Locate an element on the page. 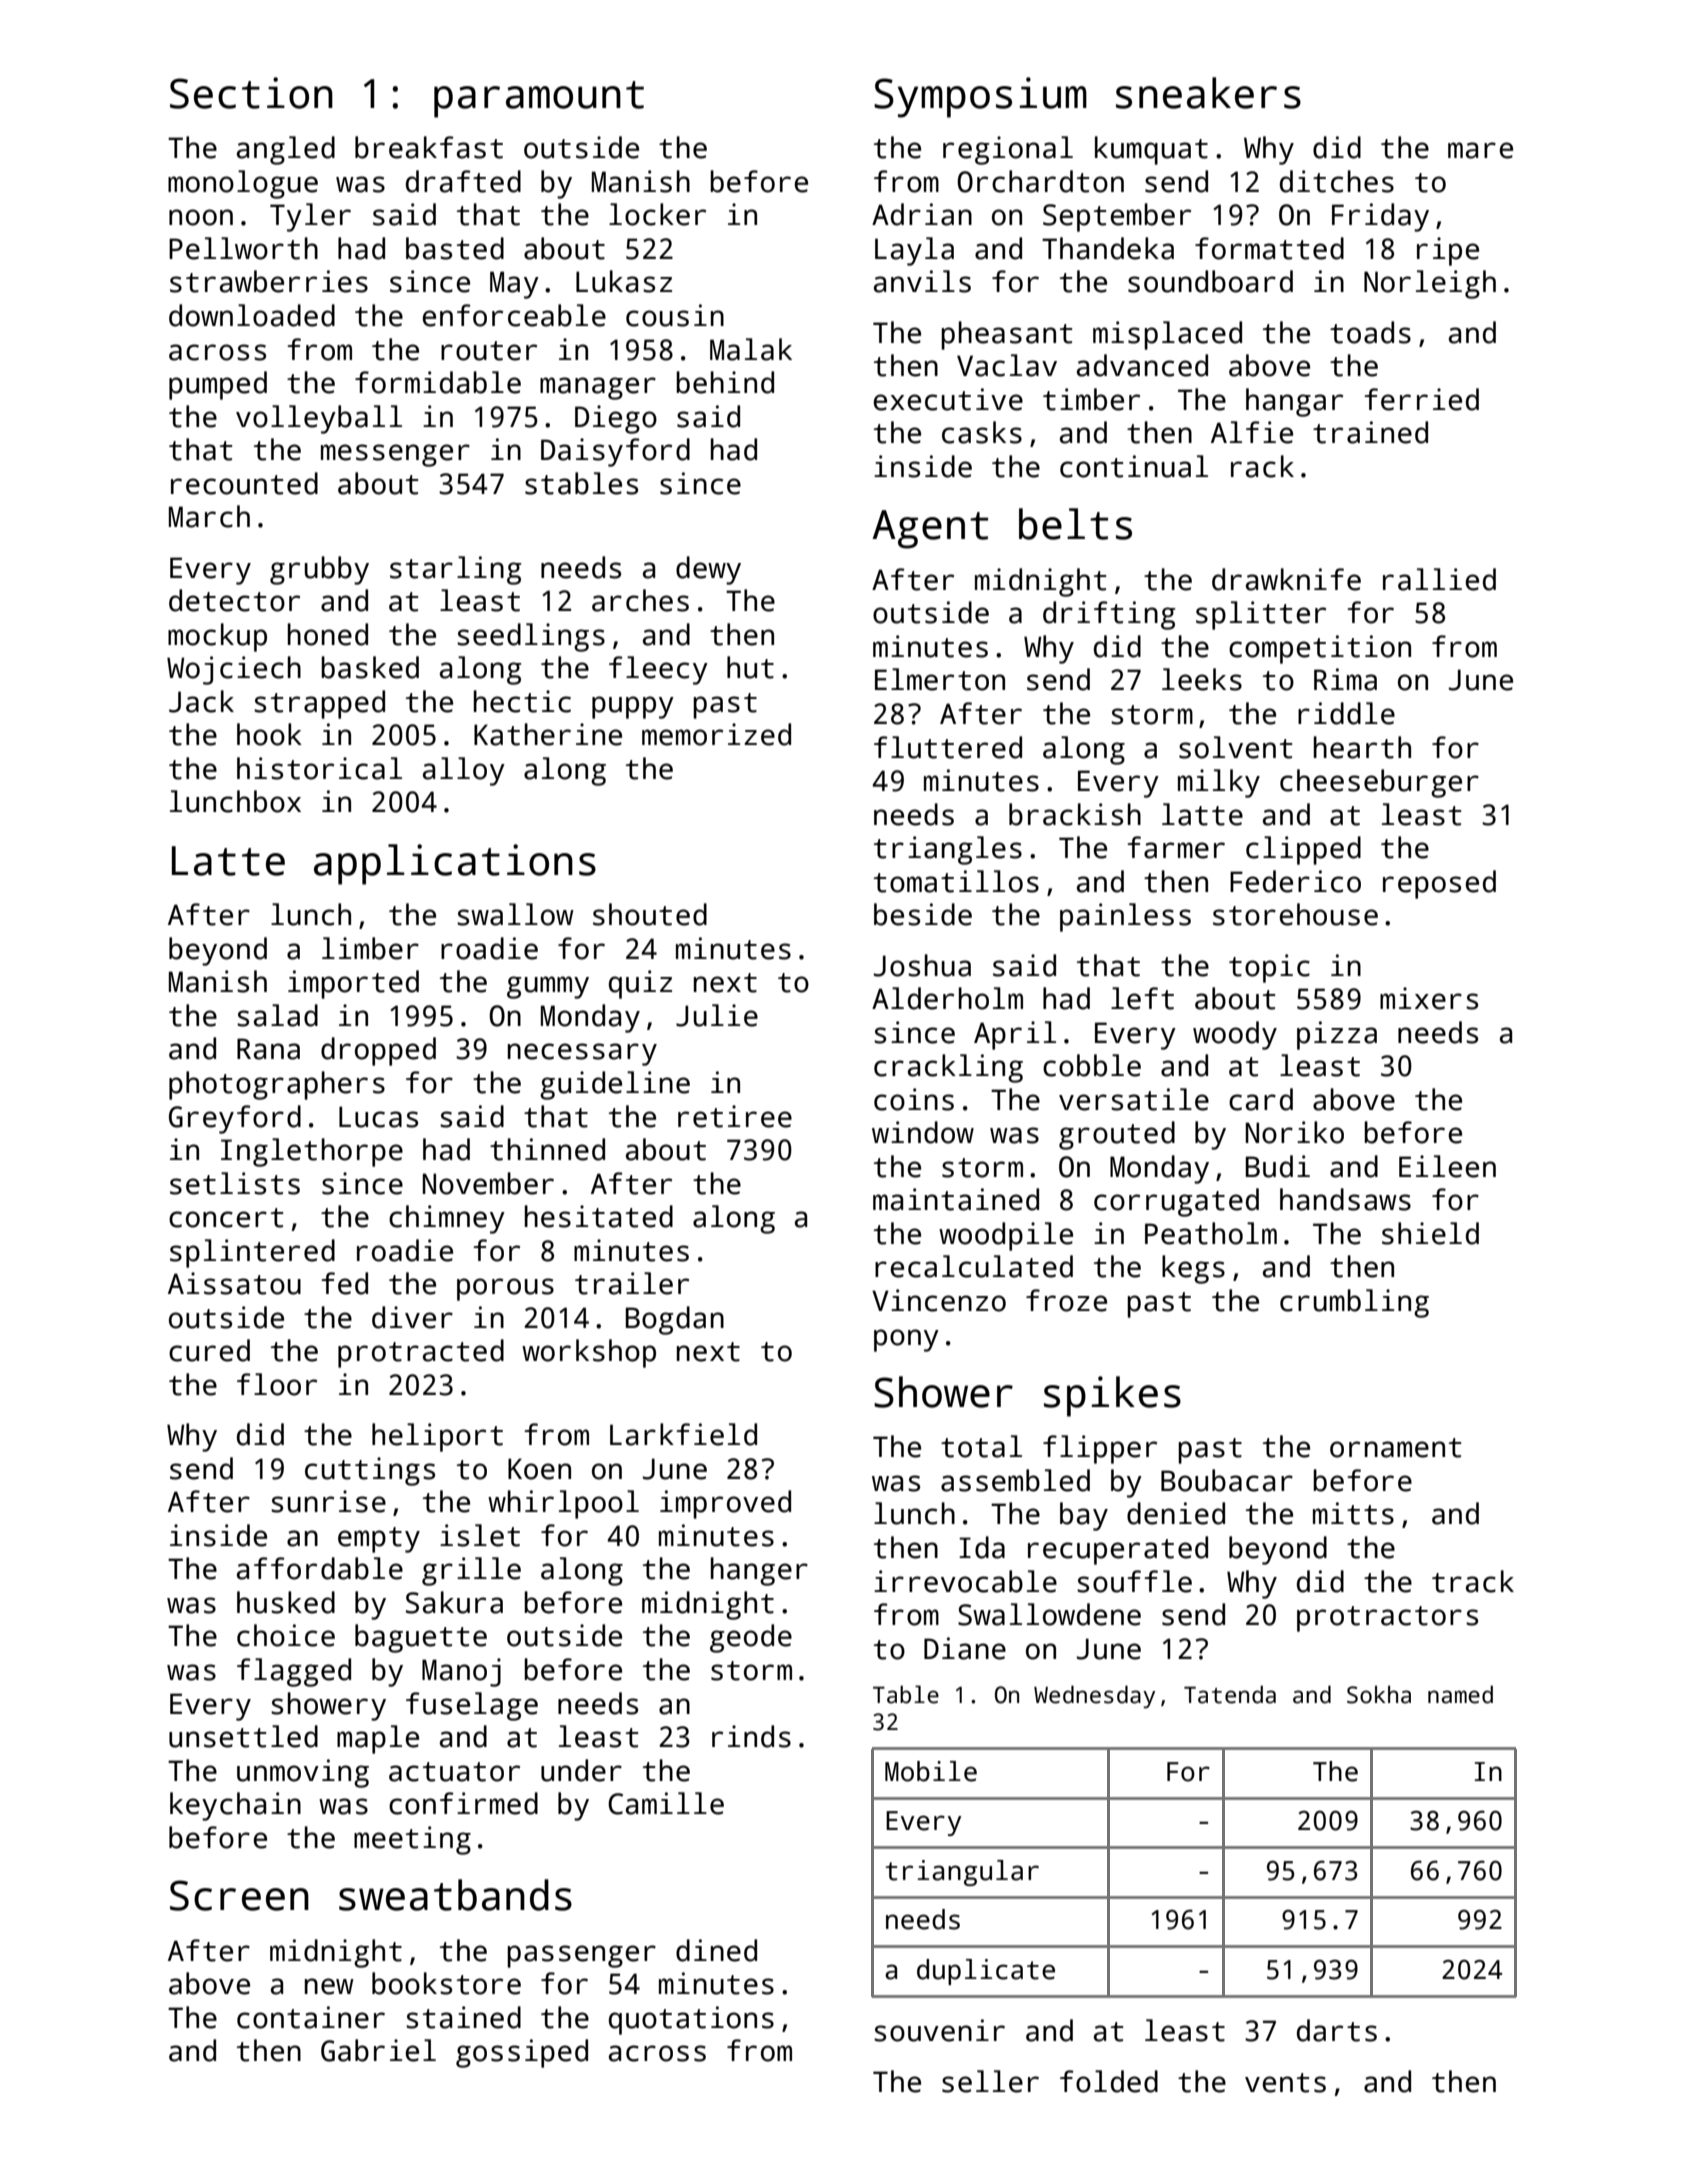  Section is located at coordinates (251, 93).
